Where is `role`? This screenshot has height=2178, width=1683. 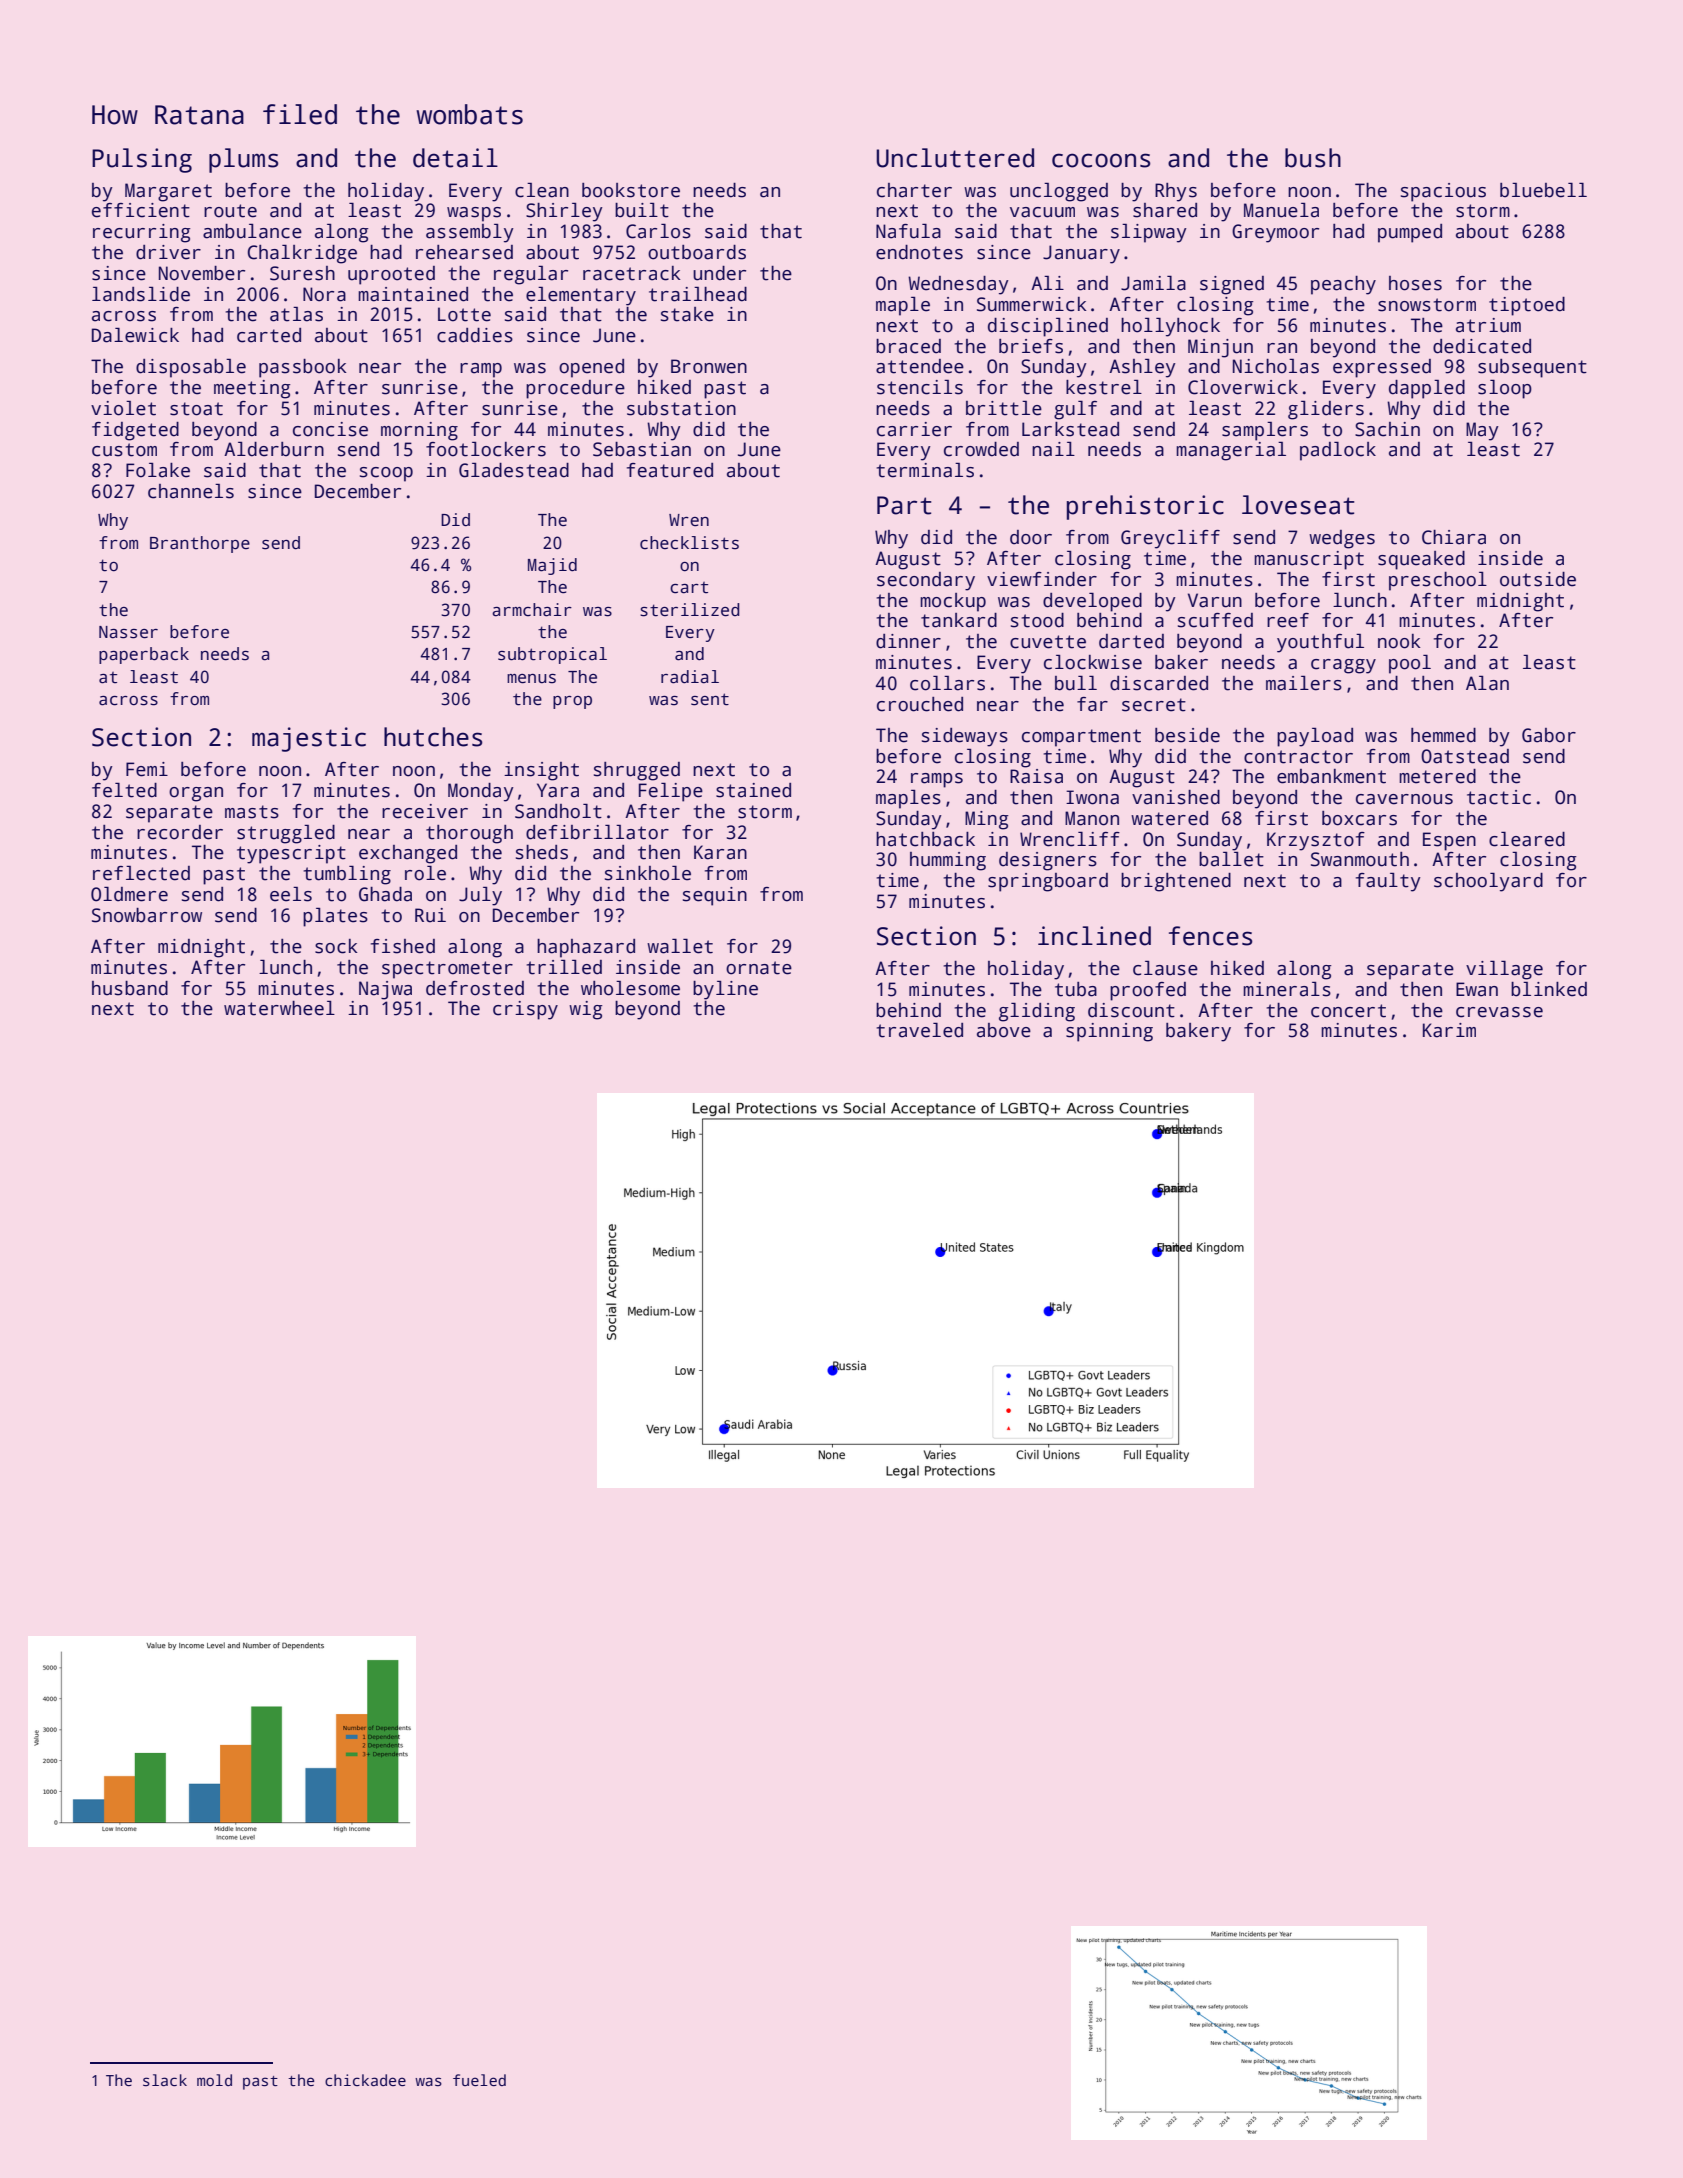
role is located at coordinates (425, 873).
